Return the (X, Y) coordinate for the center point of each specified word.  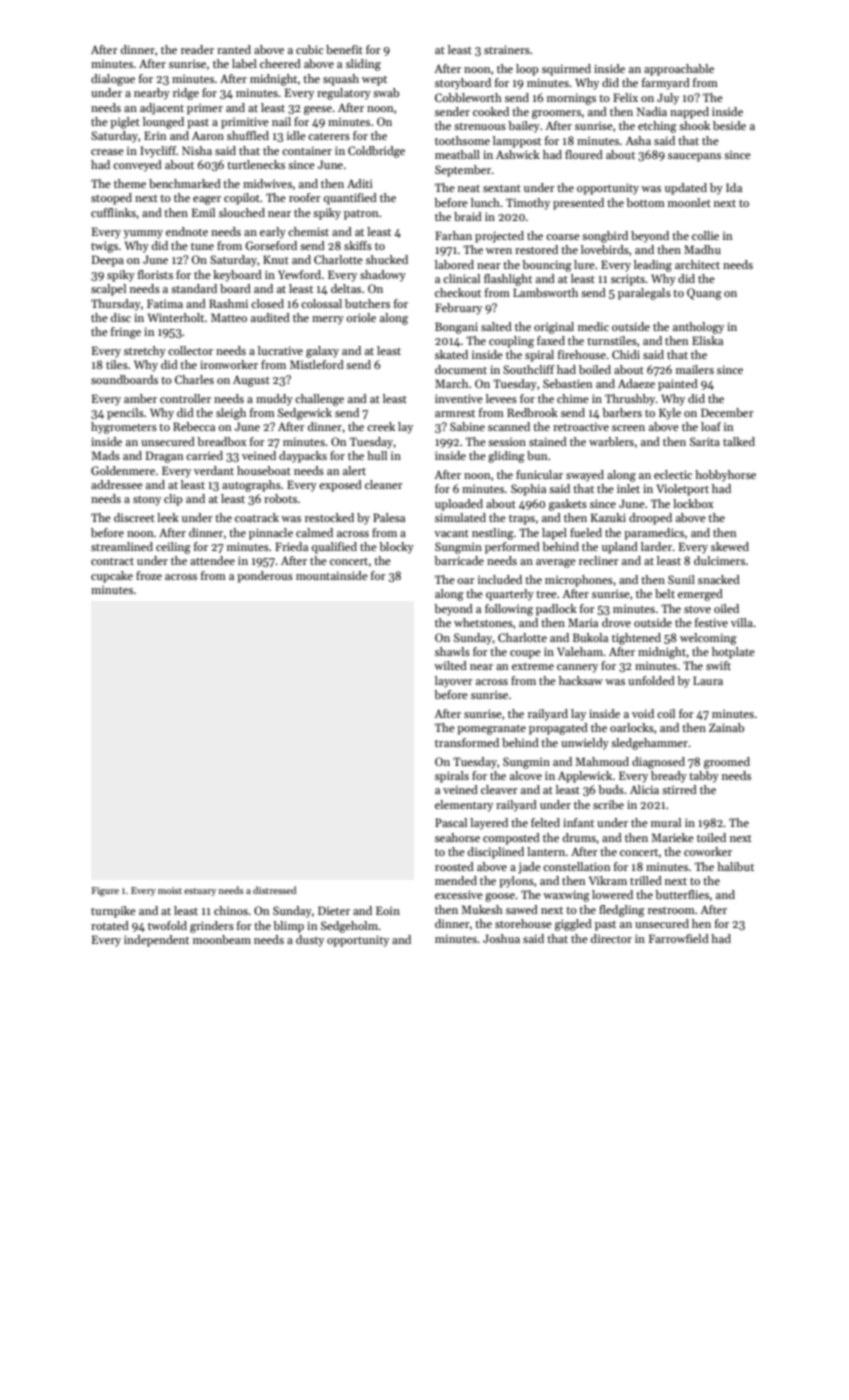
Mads (105, 455)
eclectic (673, 474)
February (458, 309)
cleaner (384, 484)
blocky (396, 548)
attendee (212, 560)
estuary (200, 892)
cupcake (112, 577)
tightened (636, 639)
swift (718, 665)
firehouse (582, 354)
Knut (276, 259)
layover (454, 682)
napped (689, 113)
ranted (234, 49)
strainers (507, 49)
